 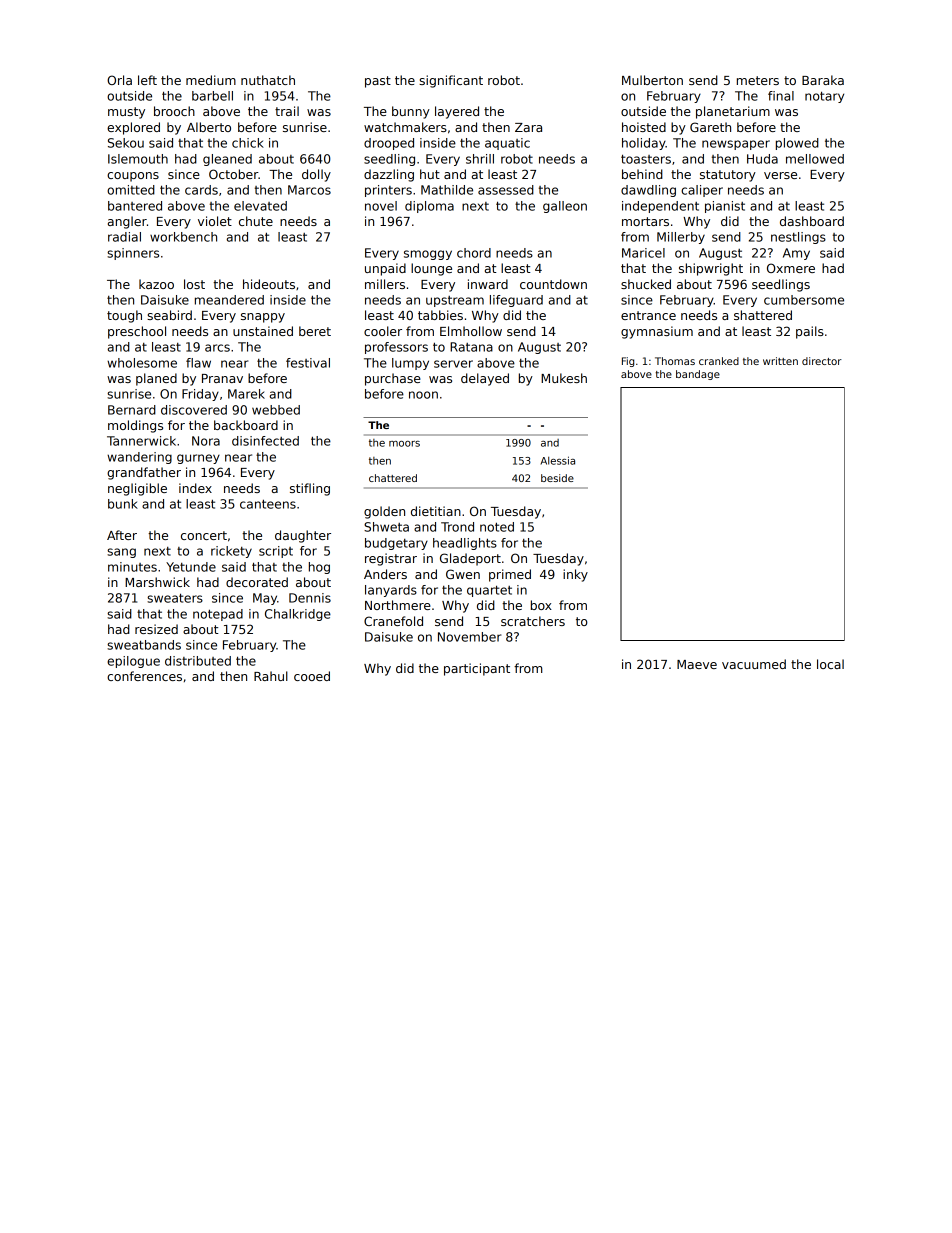 What do you see at coordinates (144, 676) in the document?
I see `conferences` at bounding box center [144, 676].
